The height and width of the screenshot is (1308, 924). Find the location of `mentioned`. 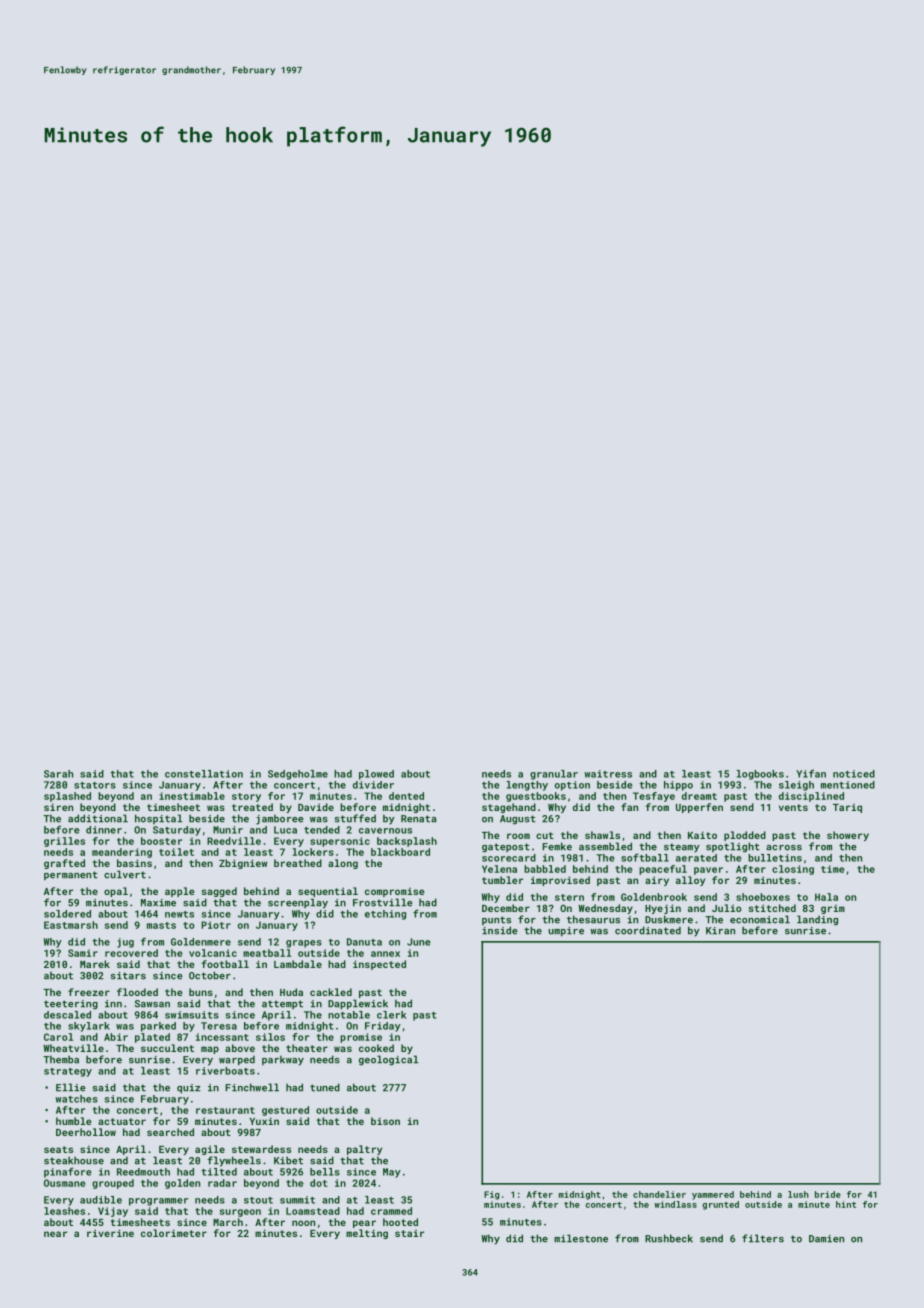

mentioned is located at coordinates (848, 785).
